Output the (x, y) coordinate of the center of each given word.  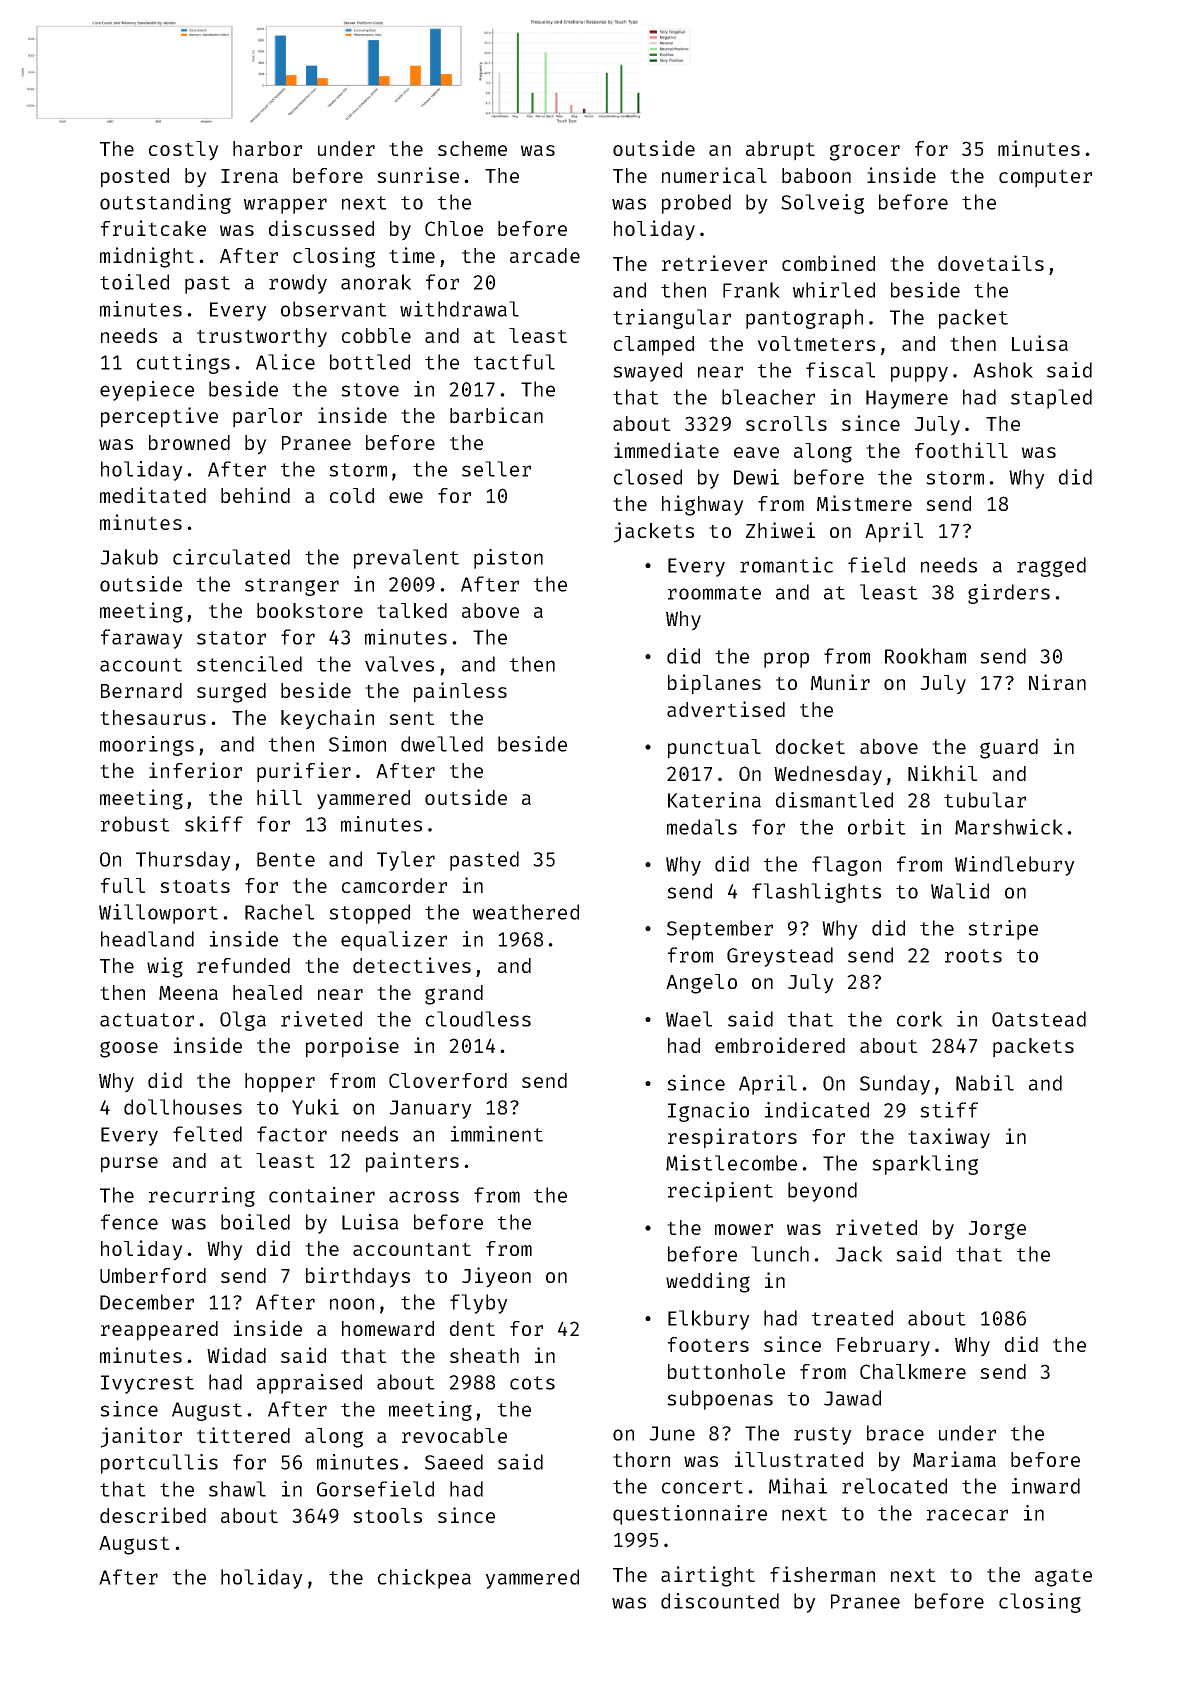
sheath (484, 1355)
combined (828, 263)
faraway (142, 639)
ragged (1051, 567)
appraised (309, 1384)
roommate (714, 593)
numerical (714, 175)
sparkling (925, 1165)
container (322, 1195)
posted (135, 178)
